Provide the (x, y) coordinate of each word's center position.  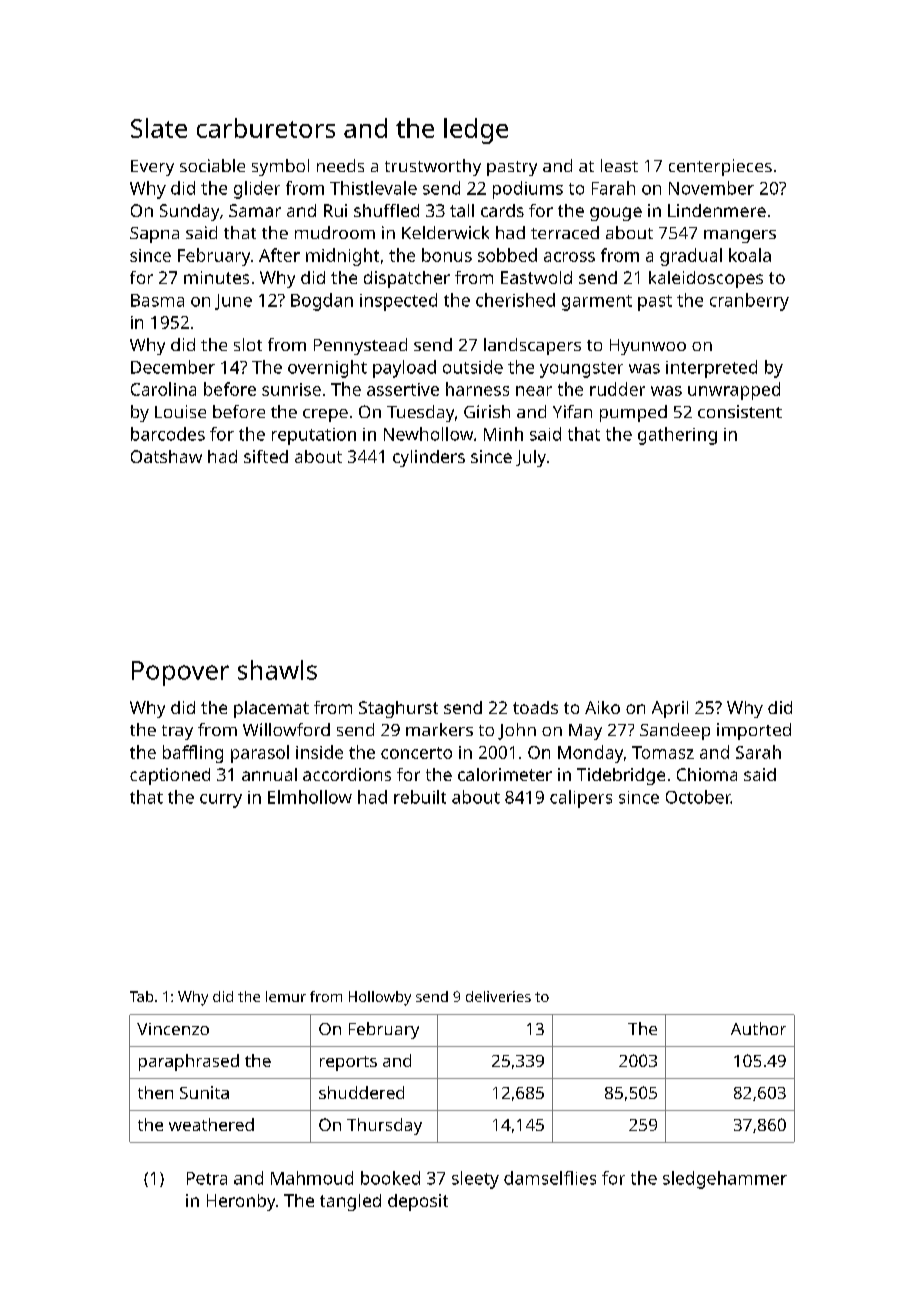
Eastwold (536, 277)
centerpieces (720, 167)
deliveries (498, 996)
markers (439, 729)
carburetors (266, 128)
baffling (193, 754)
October (698, 797)
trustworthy (433, 167)
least (619, 165)
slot (248, 344)
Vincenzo (173, 1029)
